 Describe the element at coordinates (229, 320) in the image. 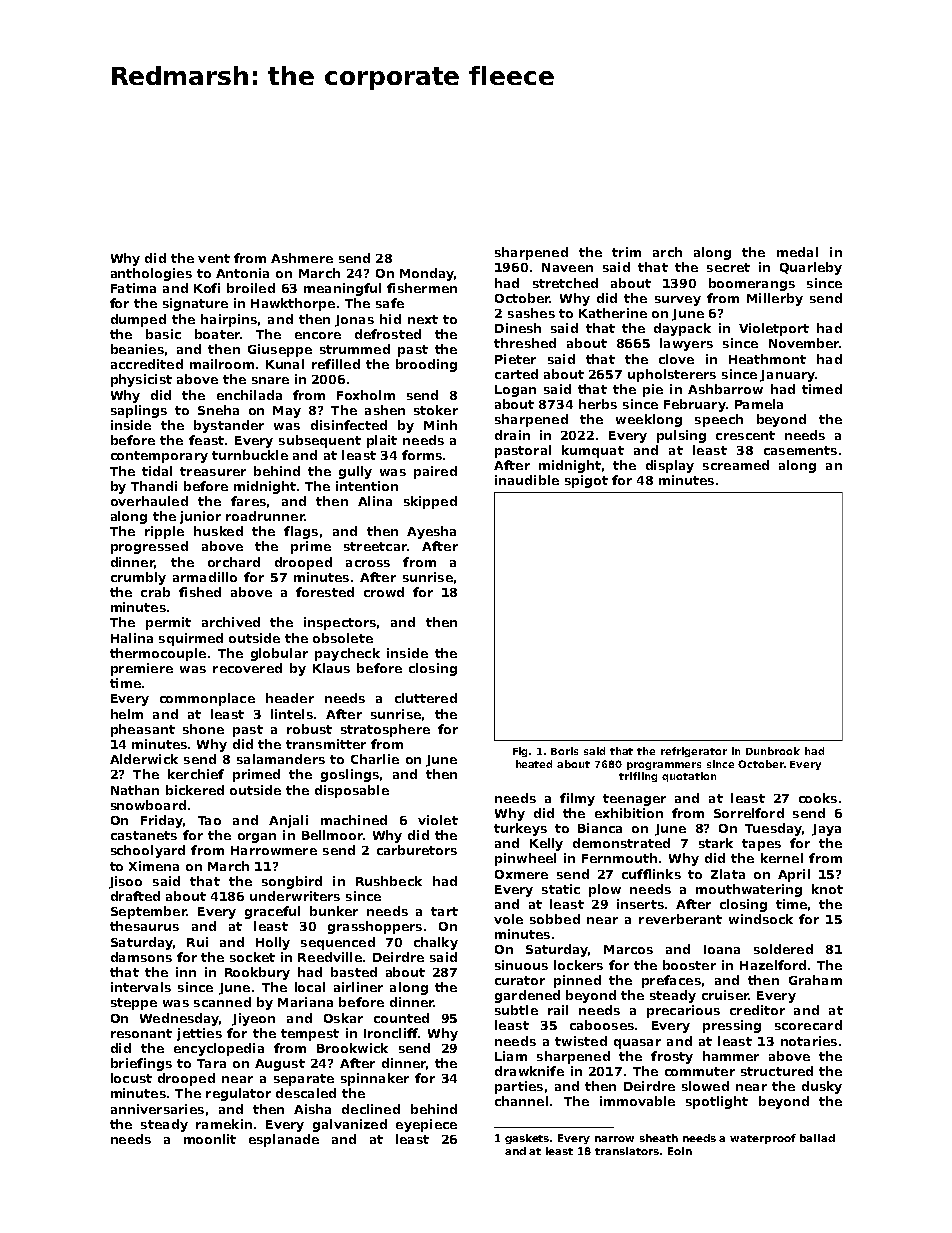

I see `hairpins` at that location.
